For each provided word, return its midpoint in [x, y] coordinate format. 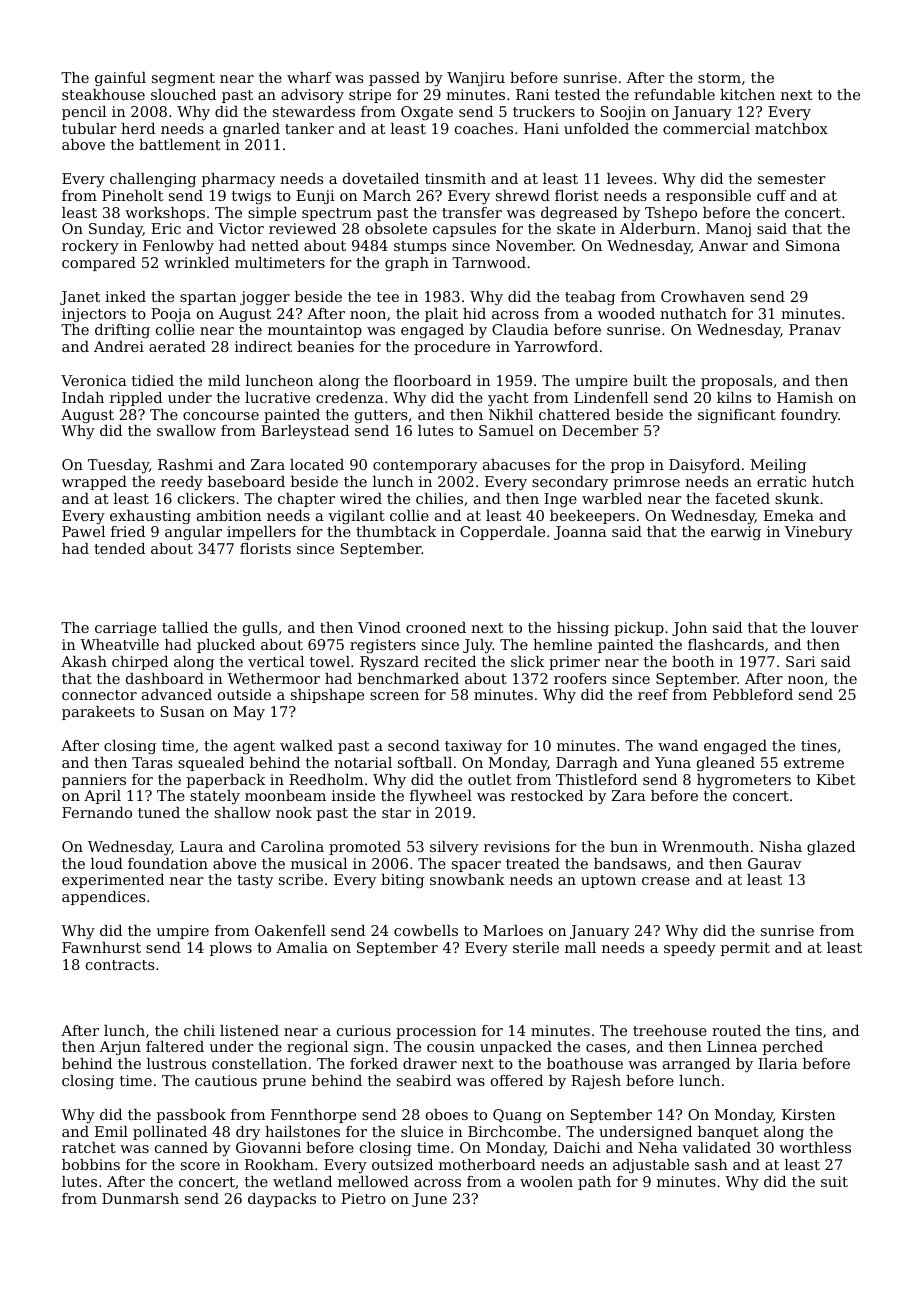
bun [624, 846]
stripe [370, 96]
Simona [813, 245]
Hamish [805, 397]
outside [244, 694]
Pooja [171, 315]
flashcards [726, 644]
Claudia [520, 329]
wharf [309, 77]
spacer [476, 866]
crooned [436, 627]
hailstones [302, 1131]
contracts [120, 965]
